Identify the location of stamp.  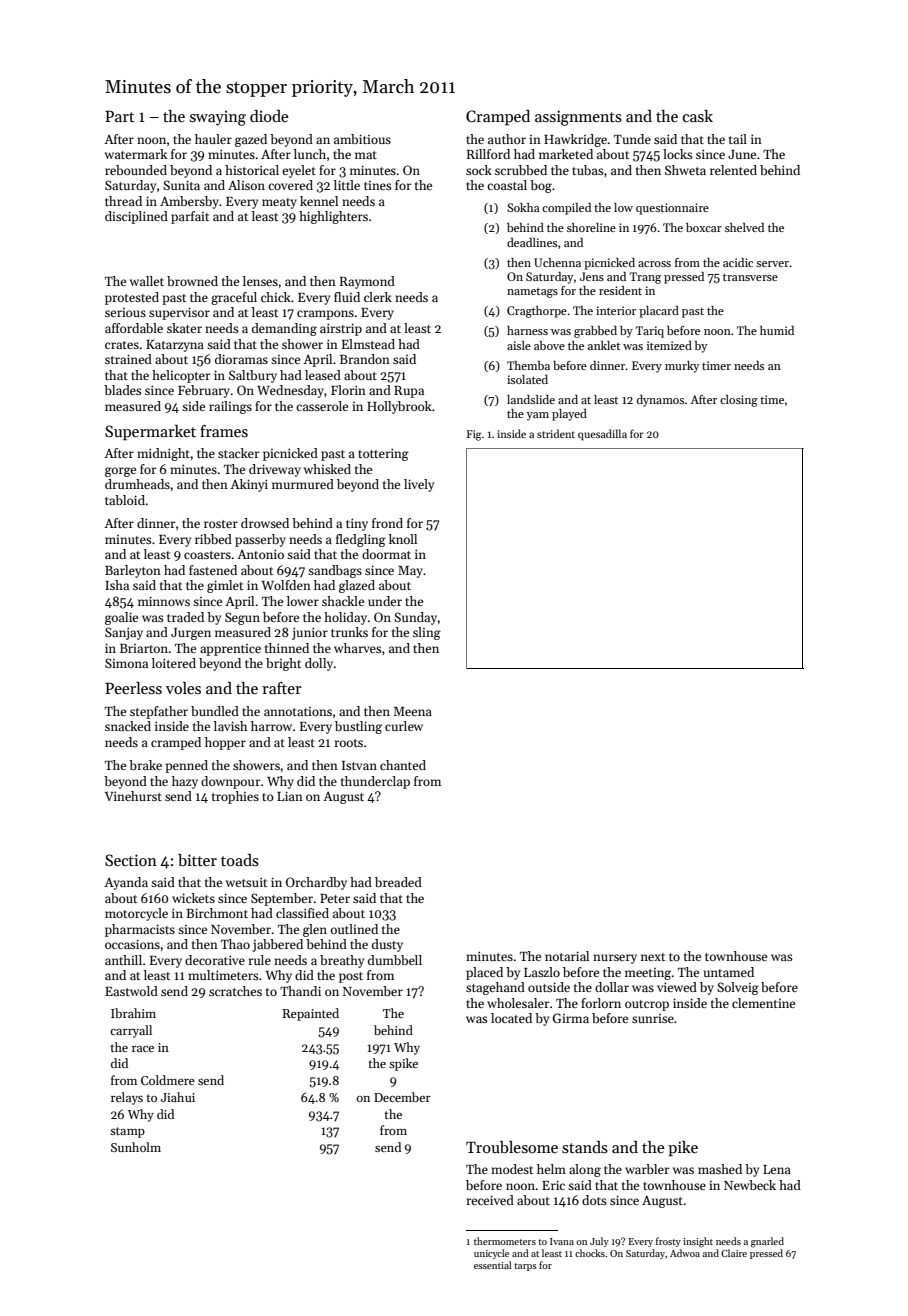
(127, 1132).
